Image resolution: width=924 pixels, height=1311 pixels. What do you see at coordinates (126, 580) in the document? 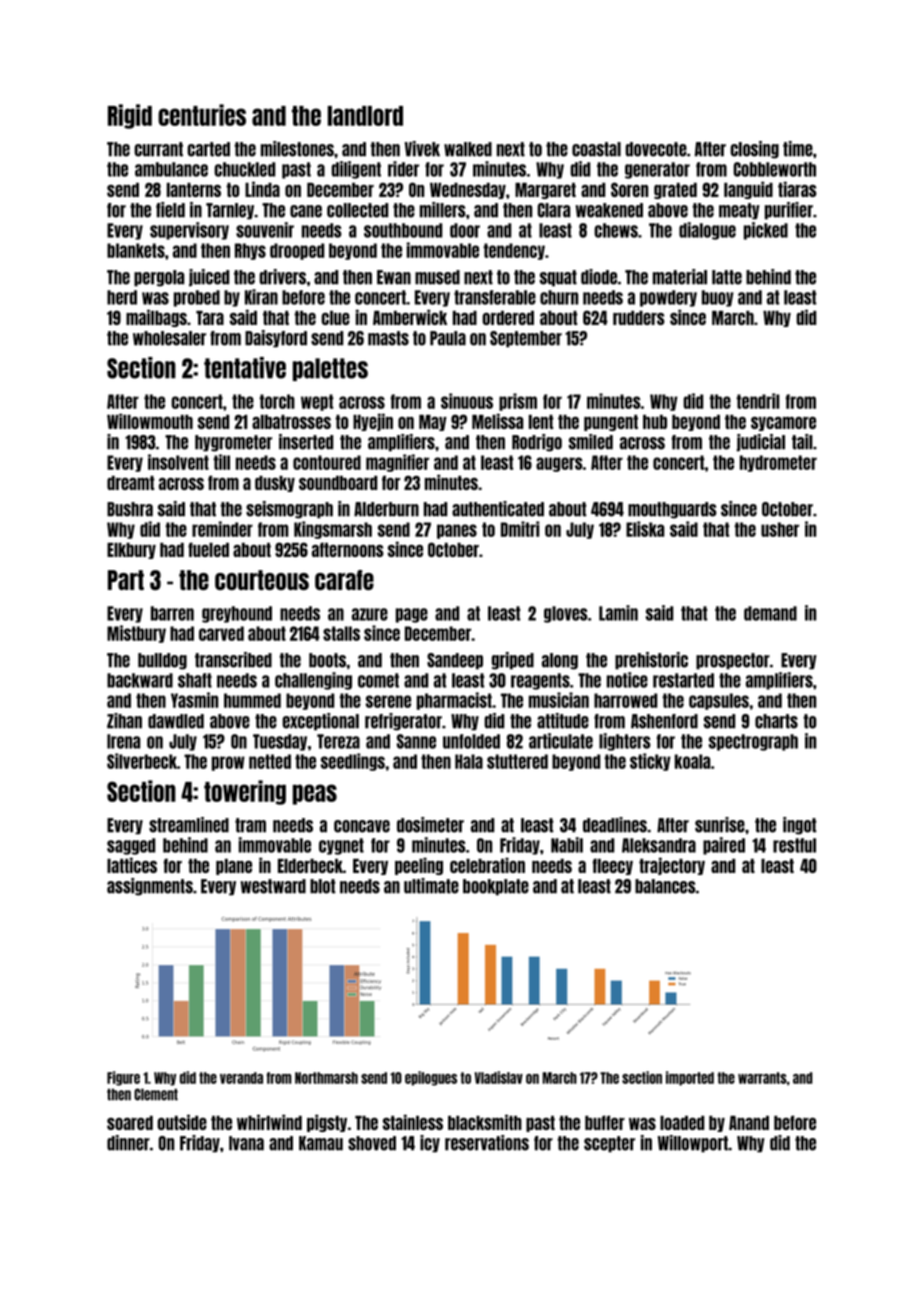
I see `Part` at bounding box center [126, 580].
